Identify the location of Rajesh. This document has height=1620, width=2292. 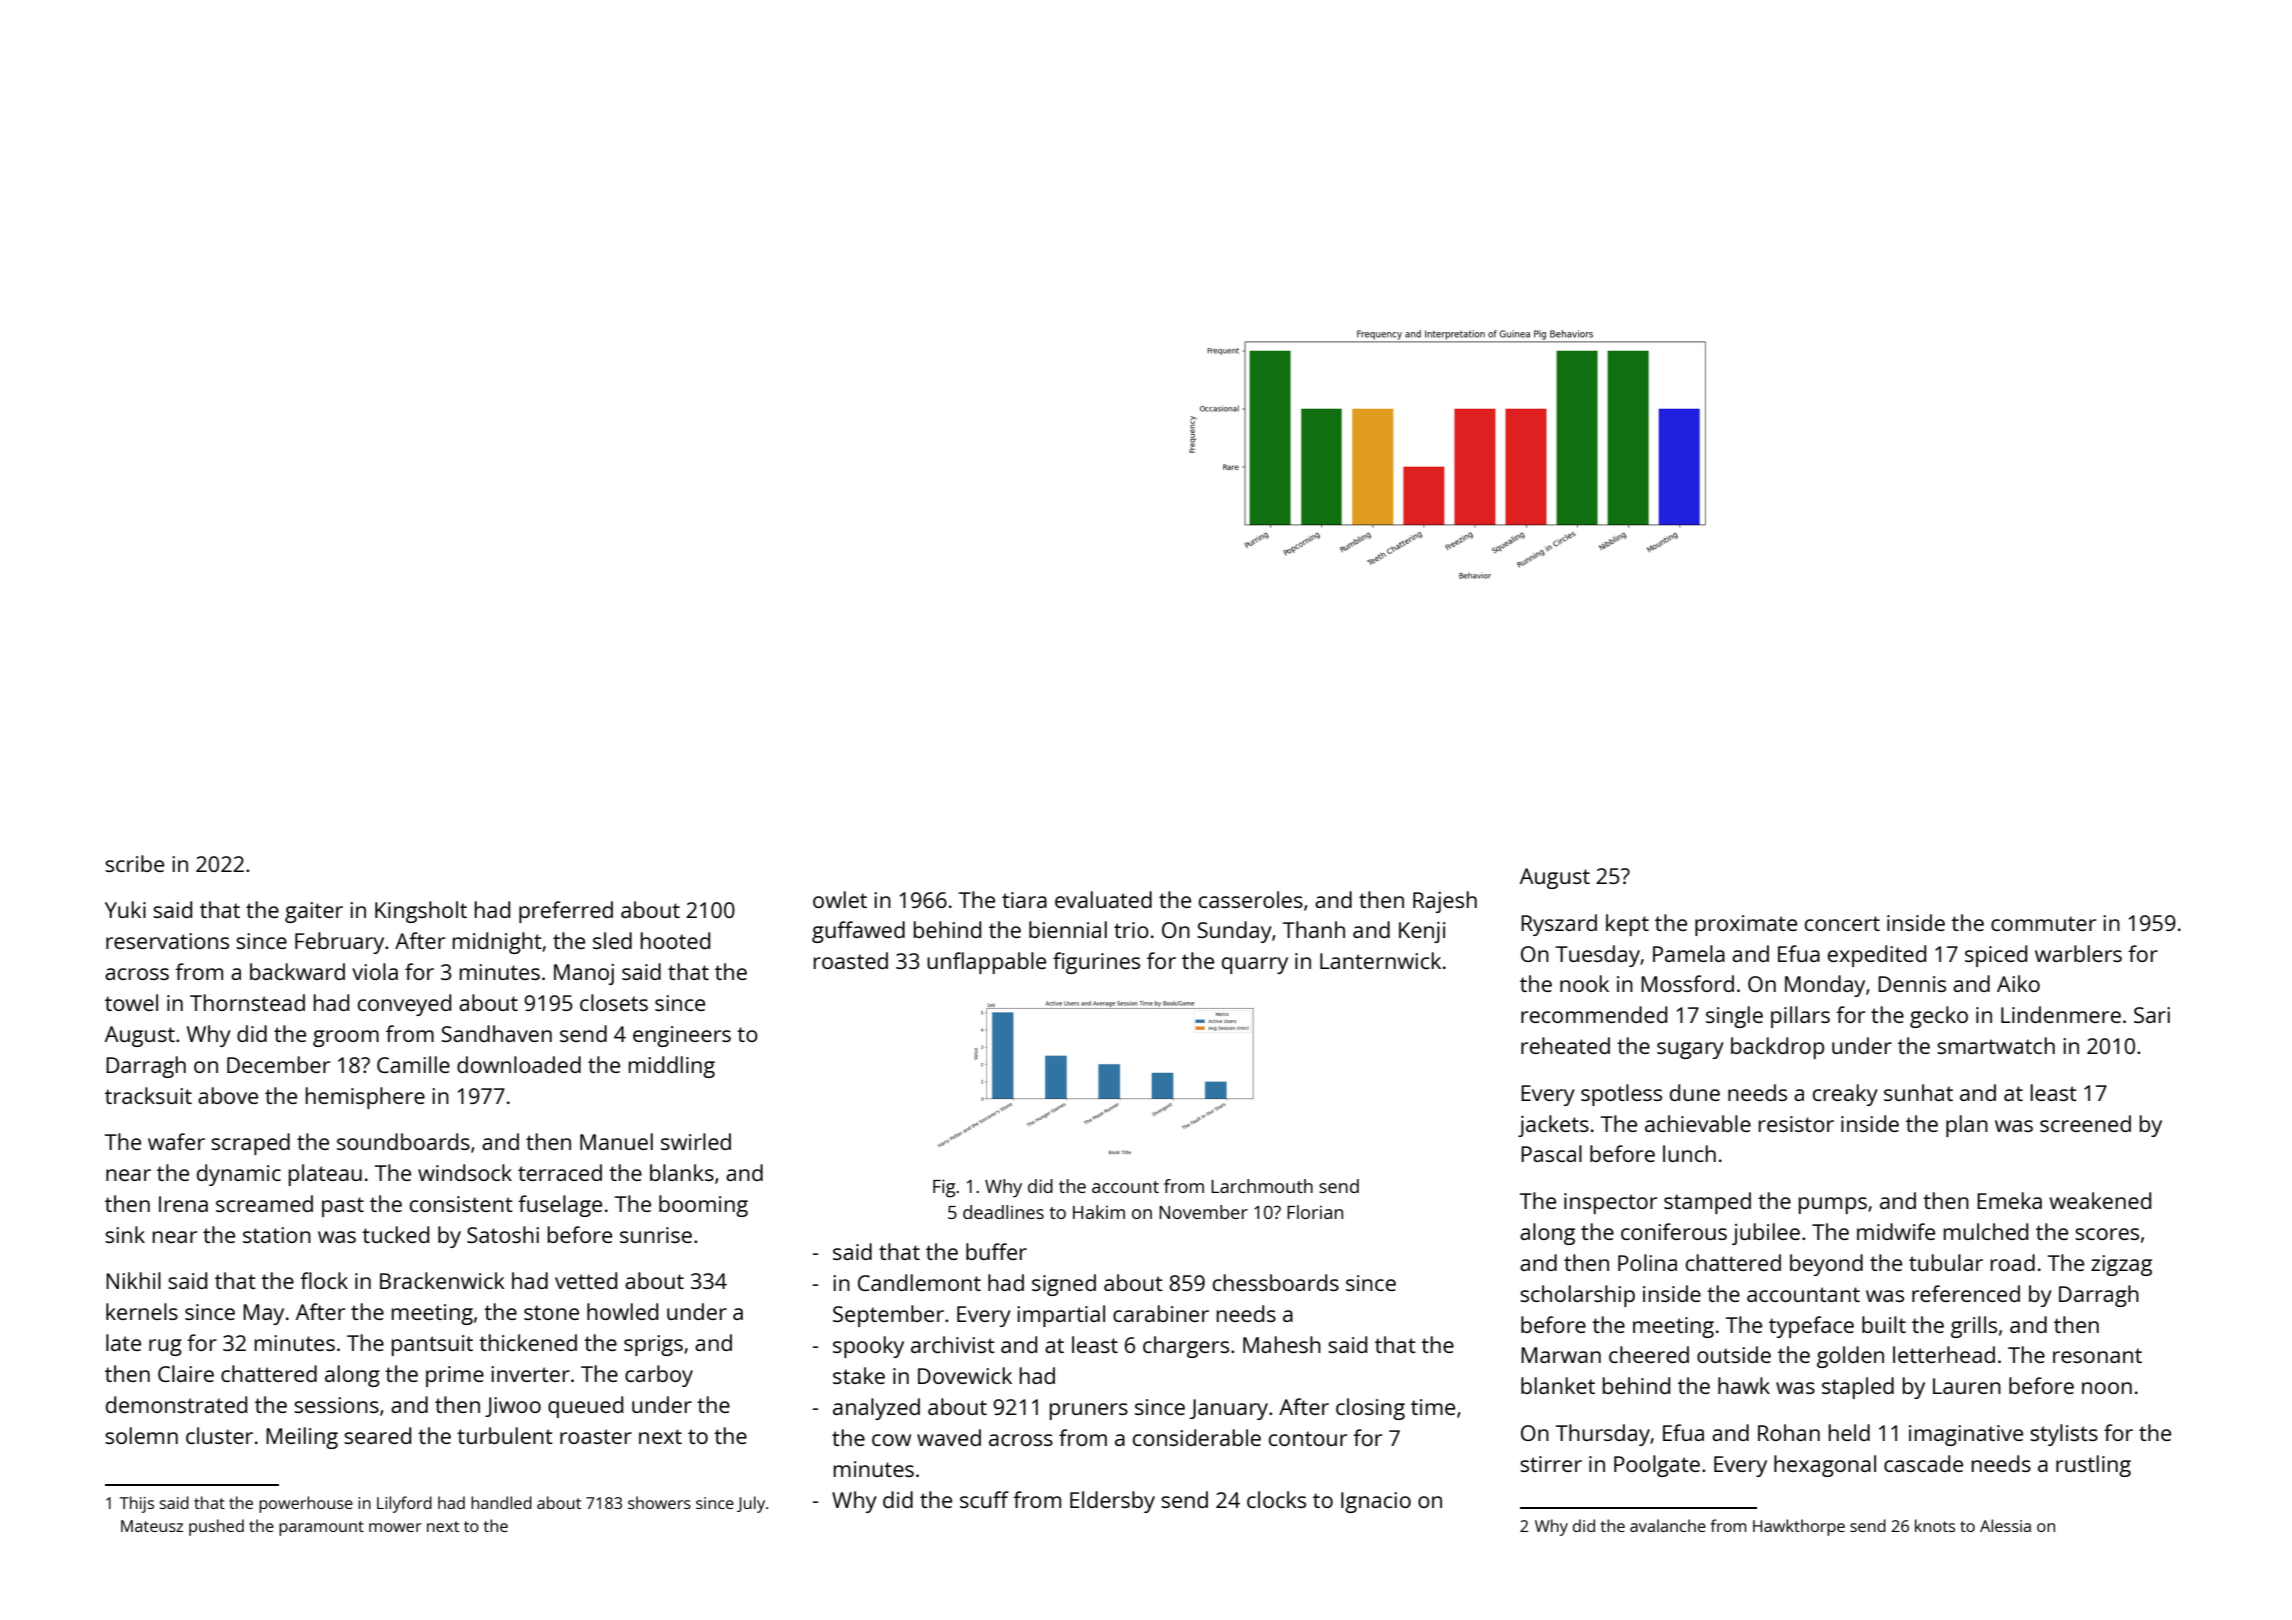
(1445, 902).
